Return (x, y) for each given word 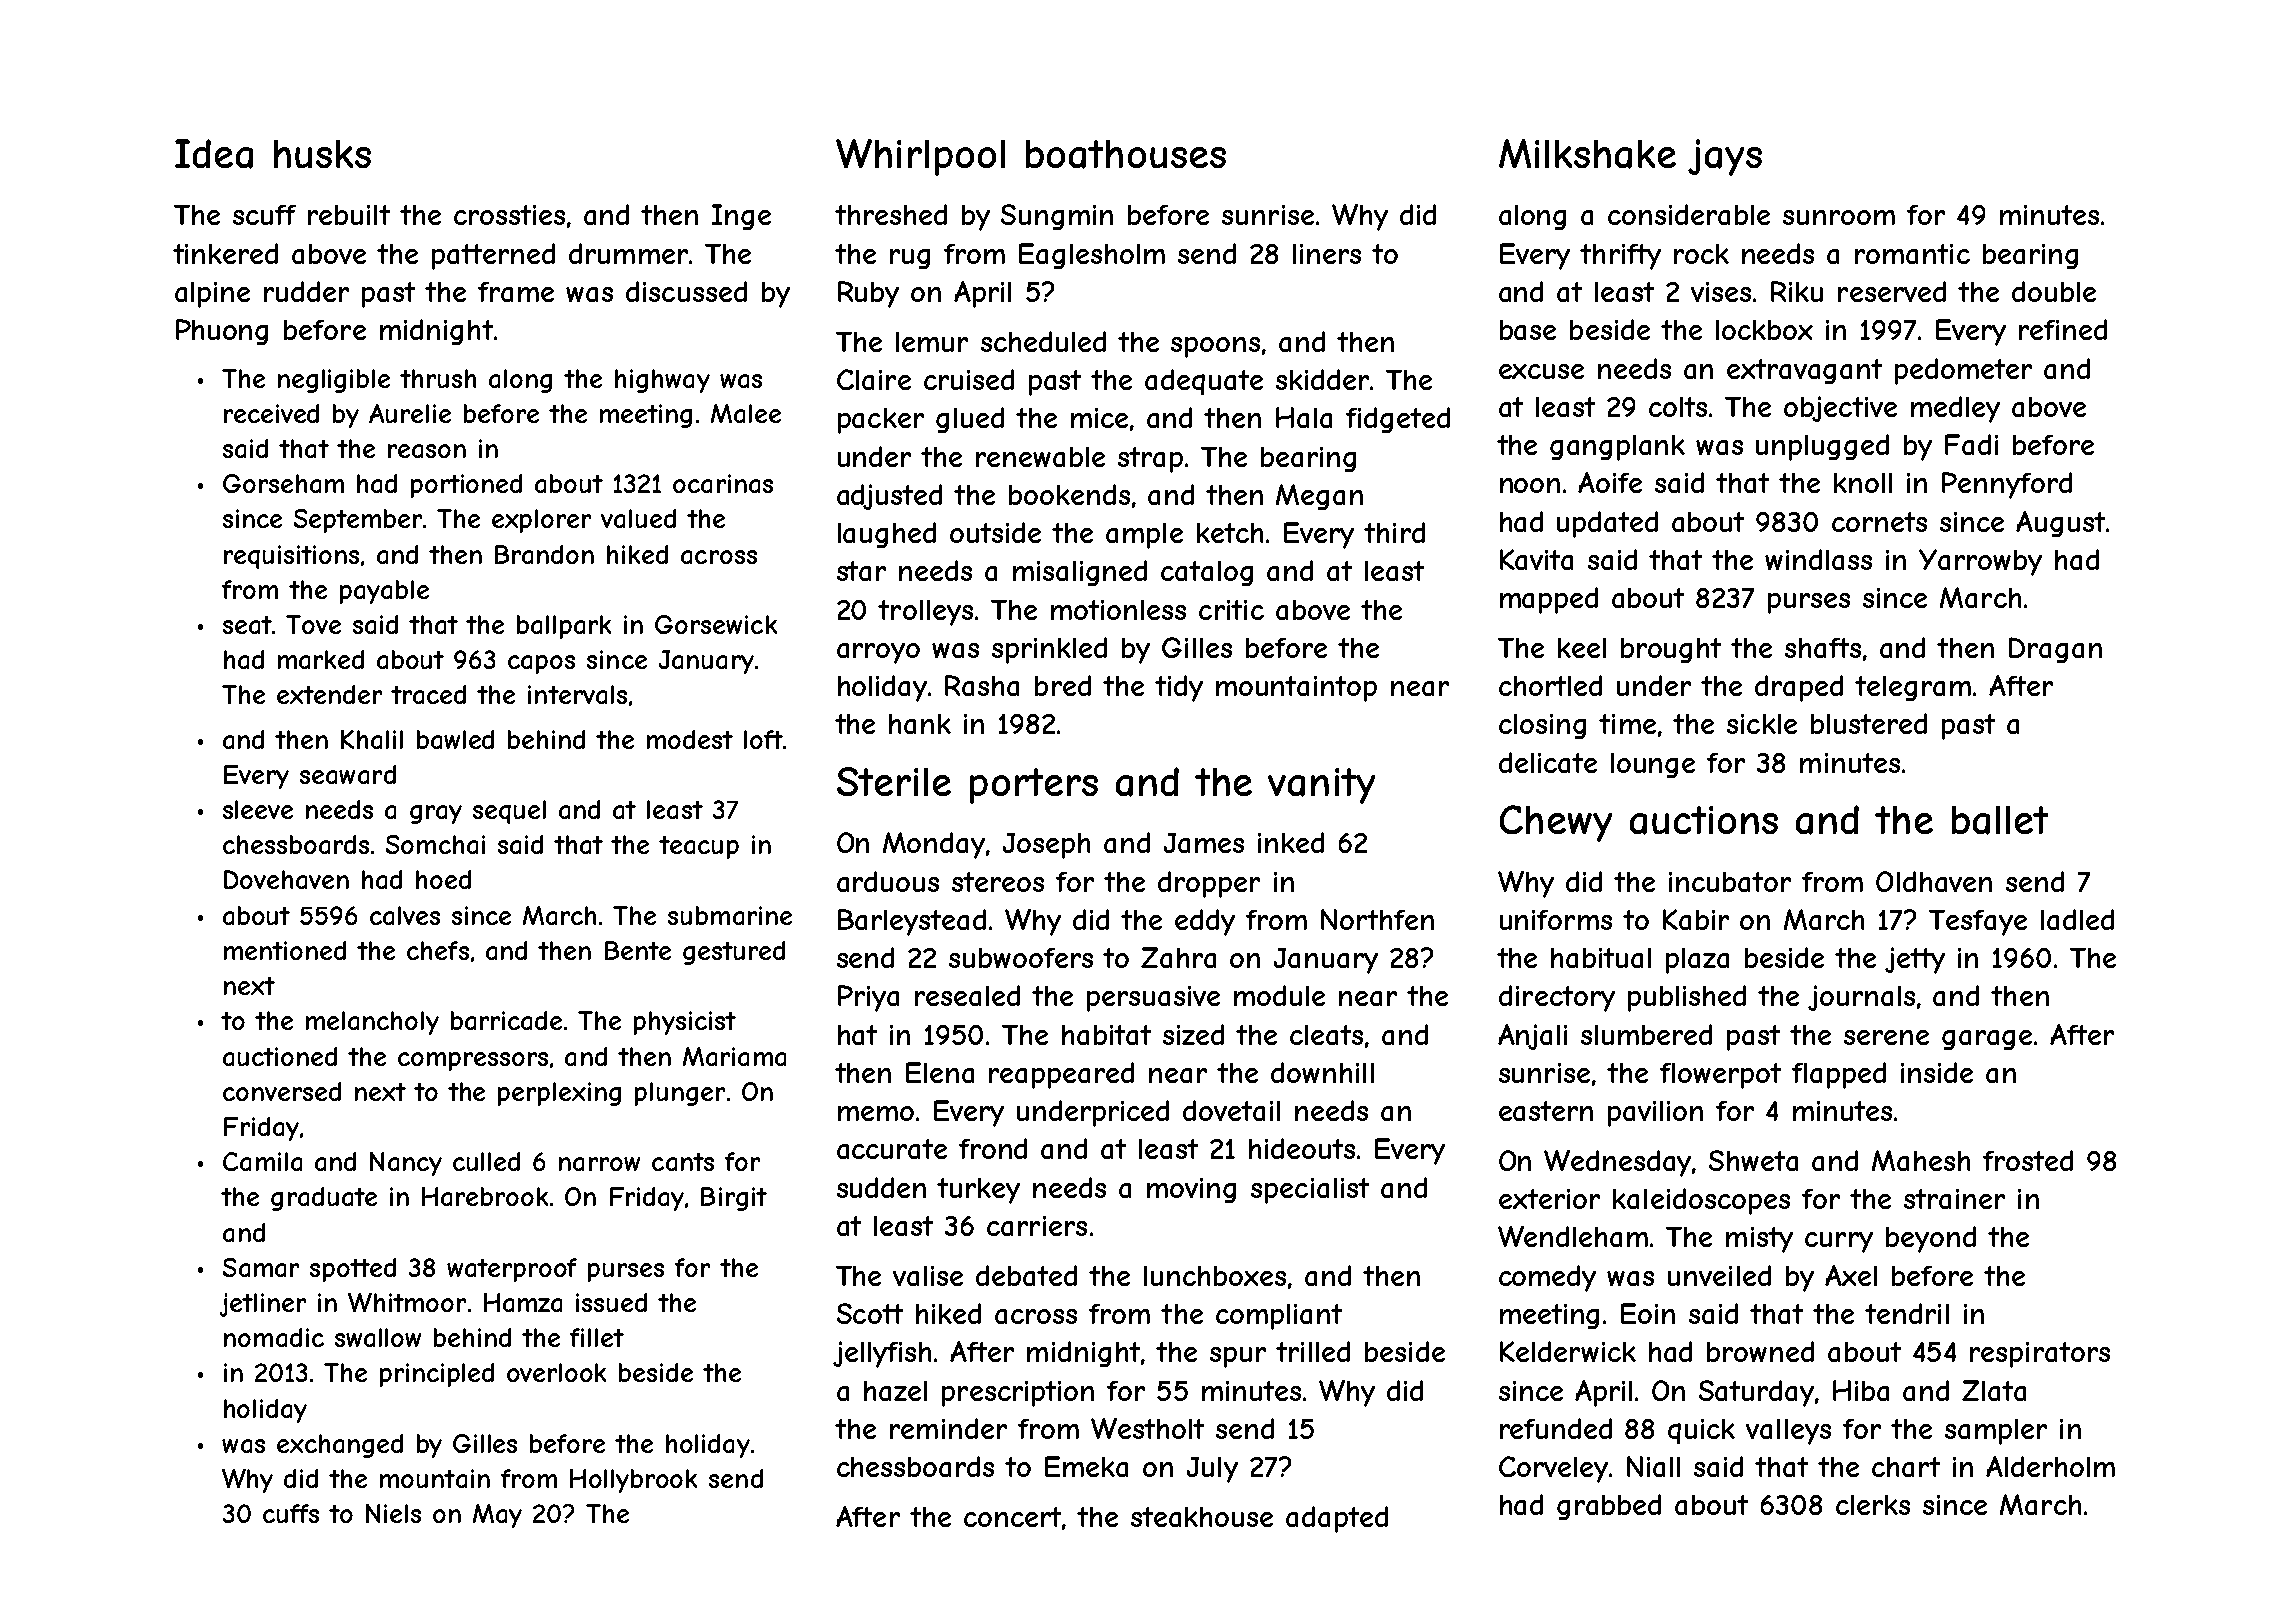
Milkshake (1587, 154)
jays (1725, 157)
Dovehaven (286, 879)
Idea (214, 154)
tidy (1179, 688)
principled (437, 1375)
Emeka (1086, 1466)
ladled (2077, 919)
